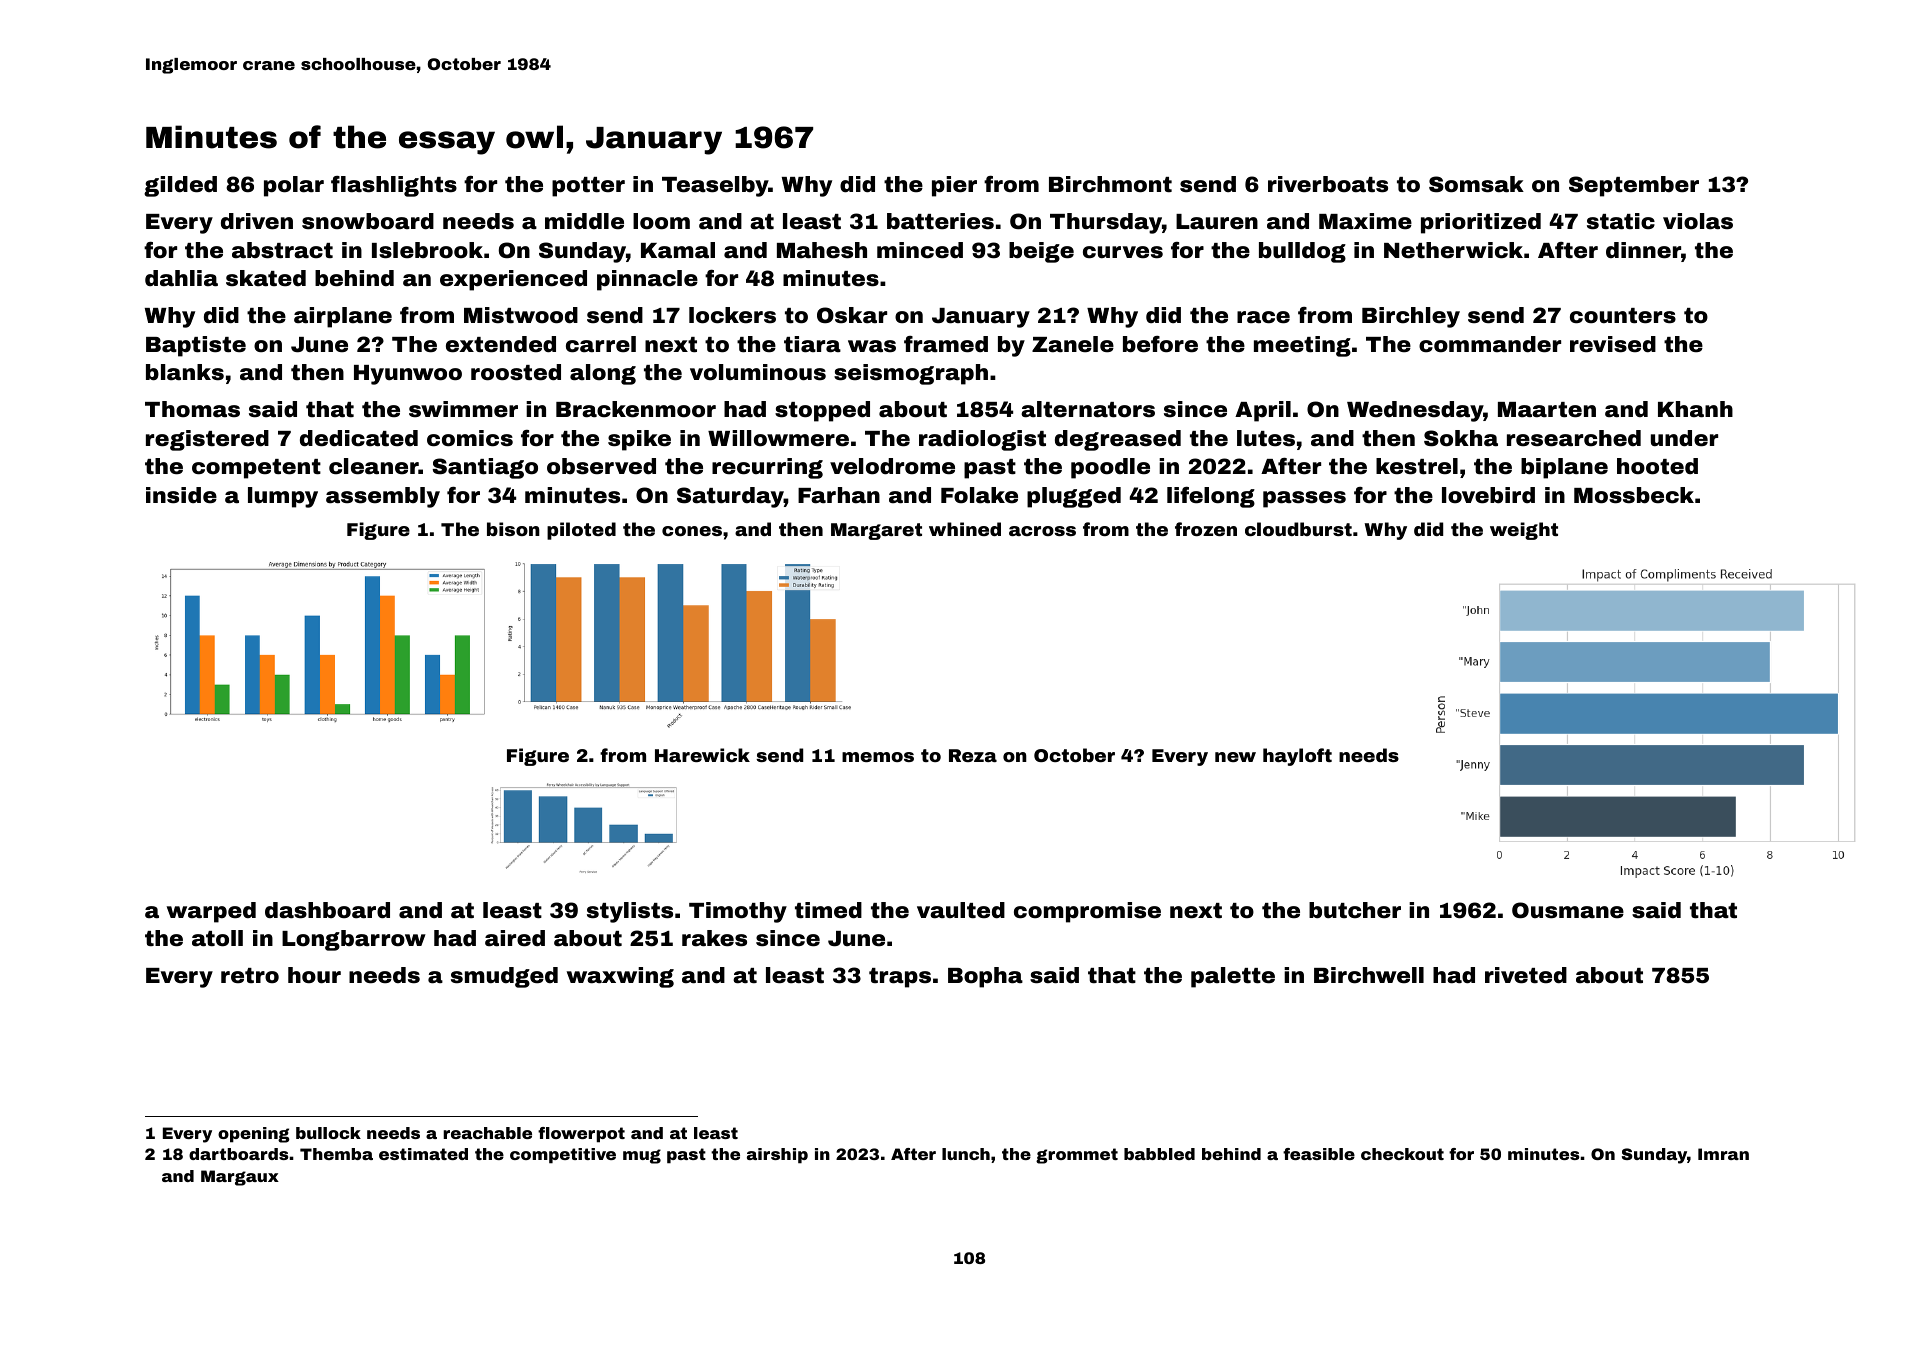 The width and height of the screenshot is (1905, 1347). What do you see at coordinates (1328, 184) in the screenshot?
I see `riverboats` at bounding box center [1328, 184].
